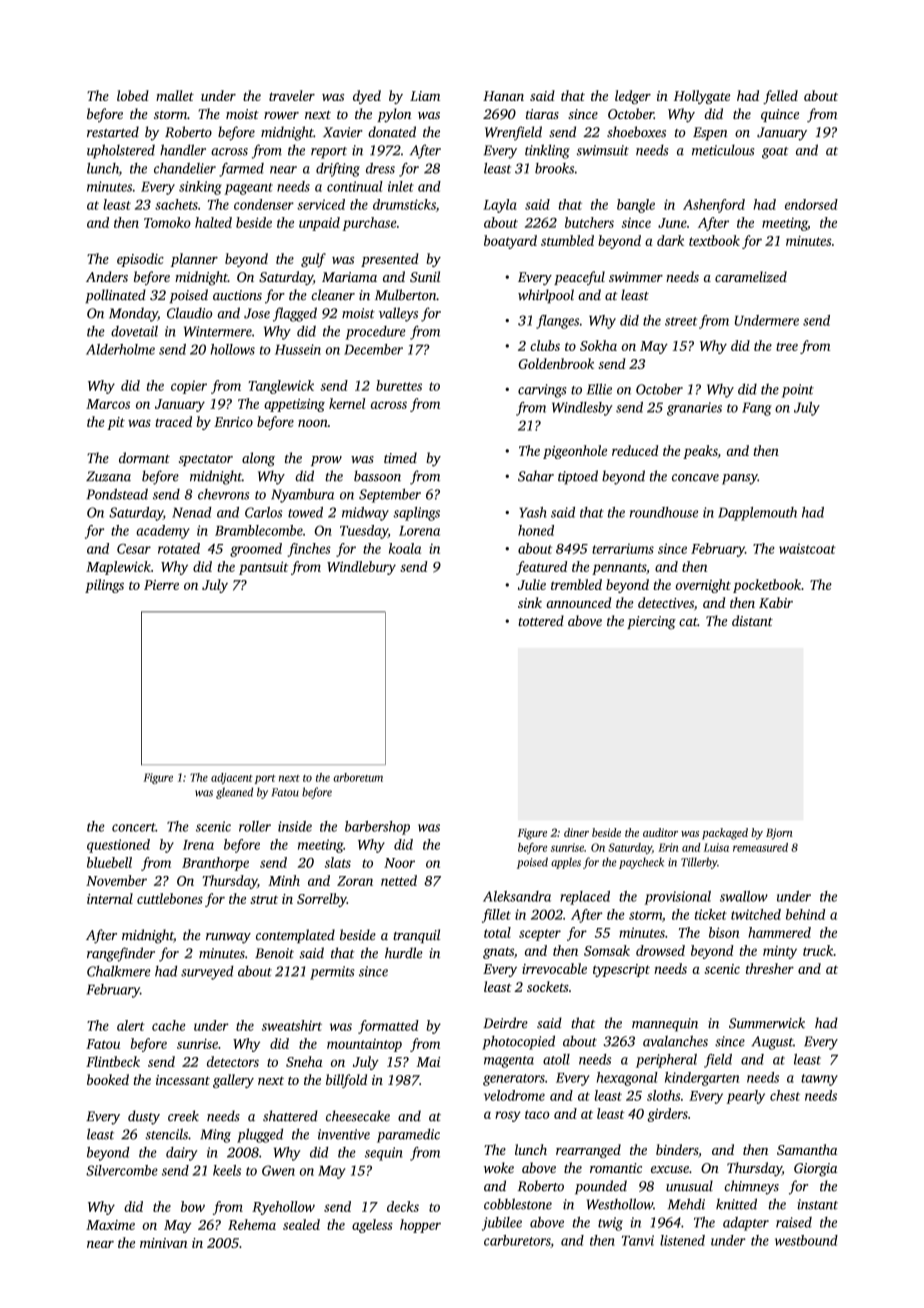 The height and width of the screenshot is (1308, 924). I want to click on Fang, so click(756, 409).
